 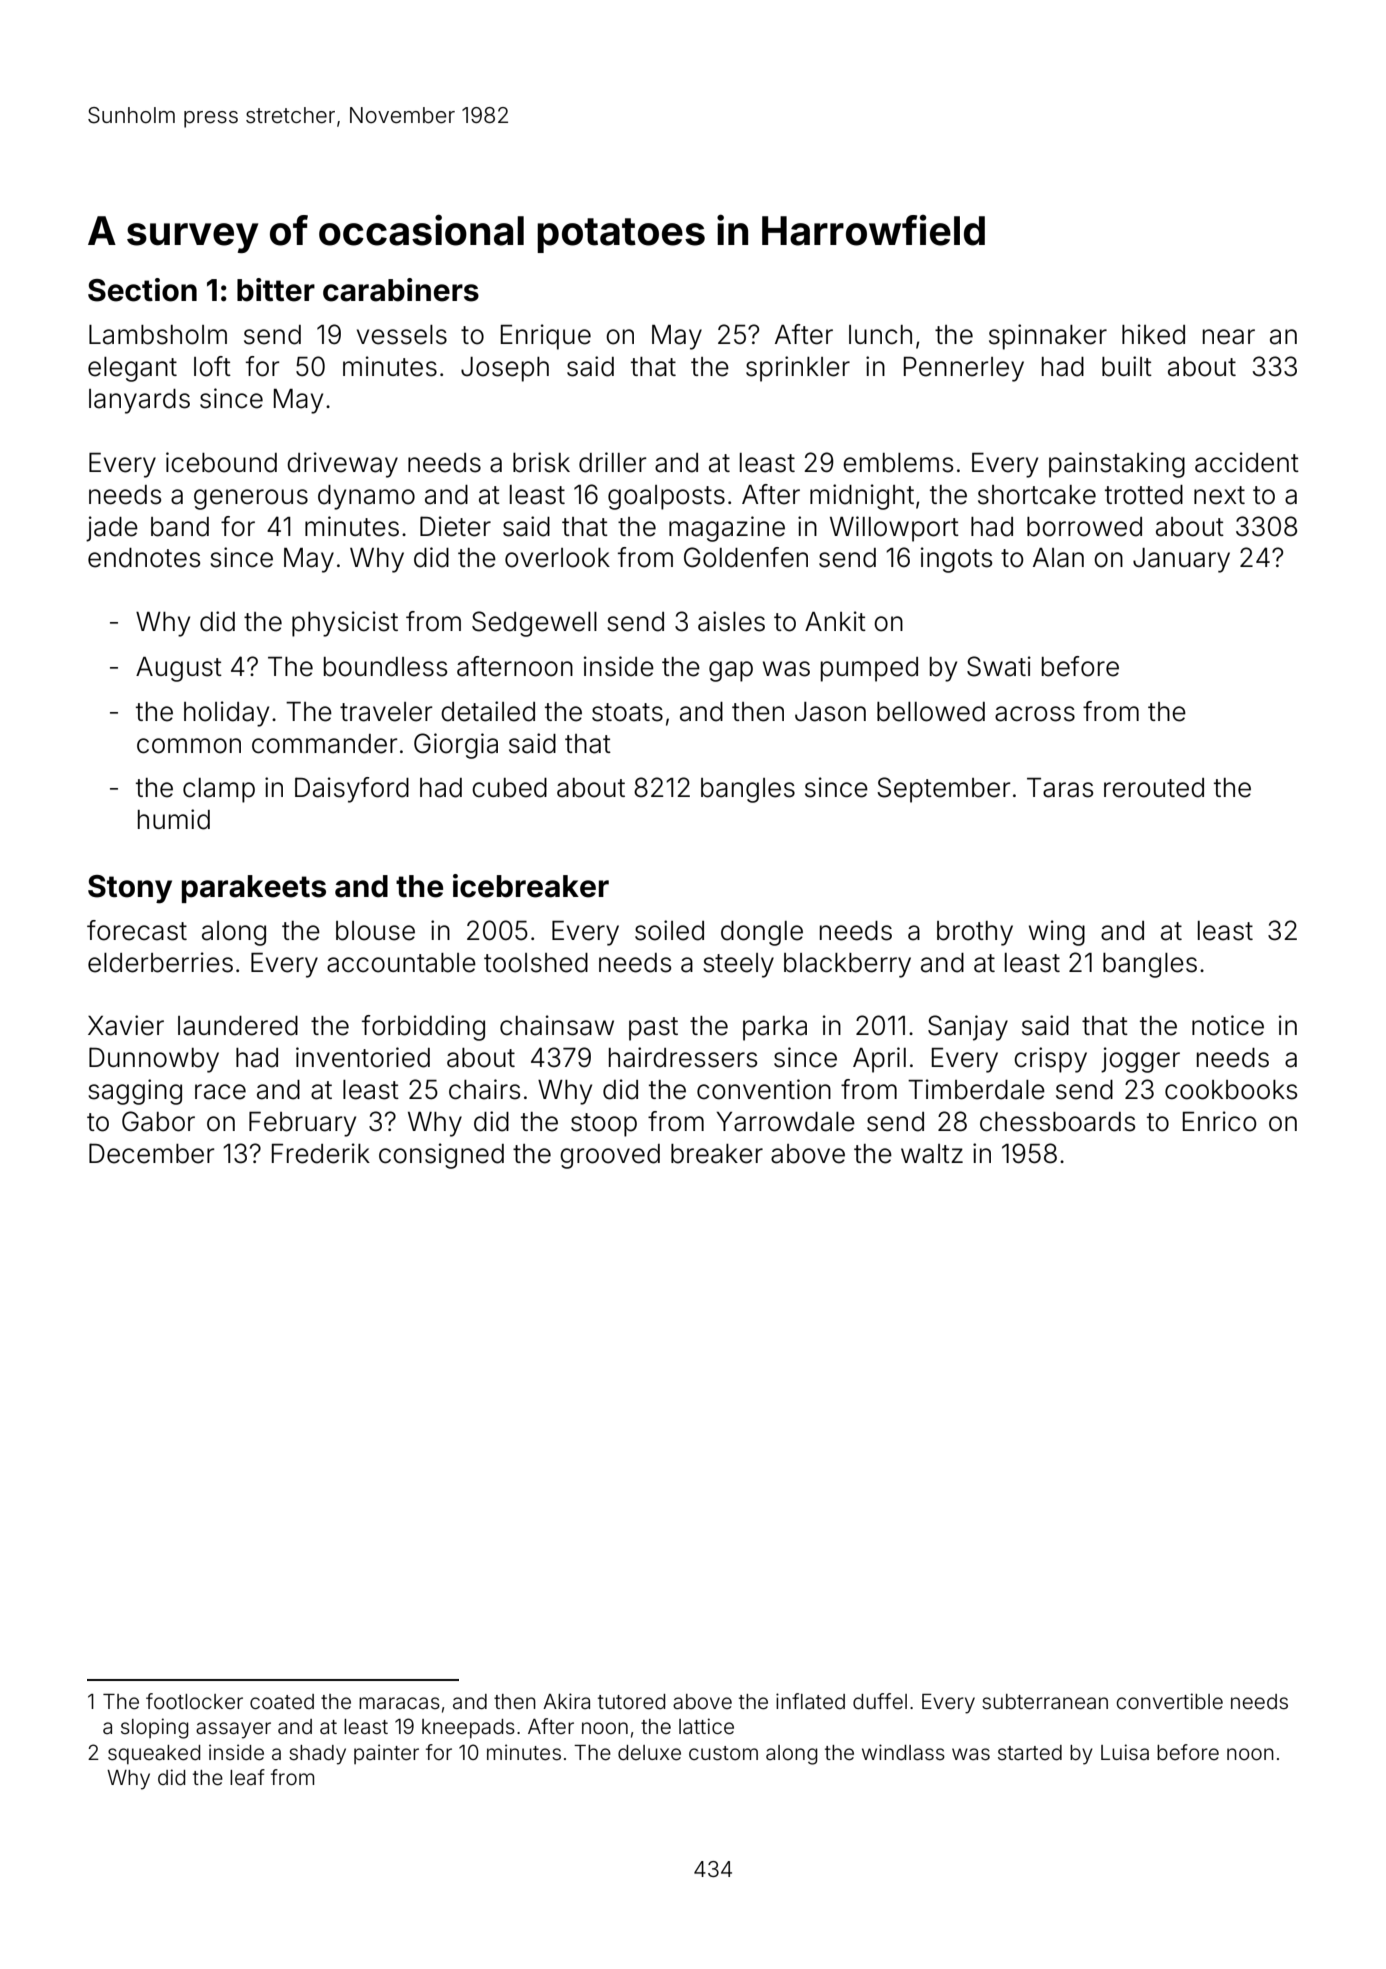 I want to click on subterranean, so click(x=1045, y=1702).
